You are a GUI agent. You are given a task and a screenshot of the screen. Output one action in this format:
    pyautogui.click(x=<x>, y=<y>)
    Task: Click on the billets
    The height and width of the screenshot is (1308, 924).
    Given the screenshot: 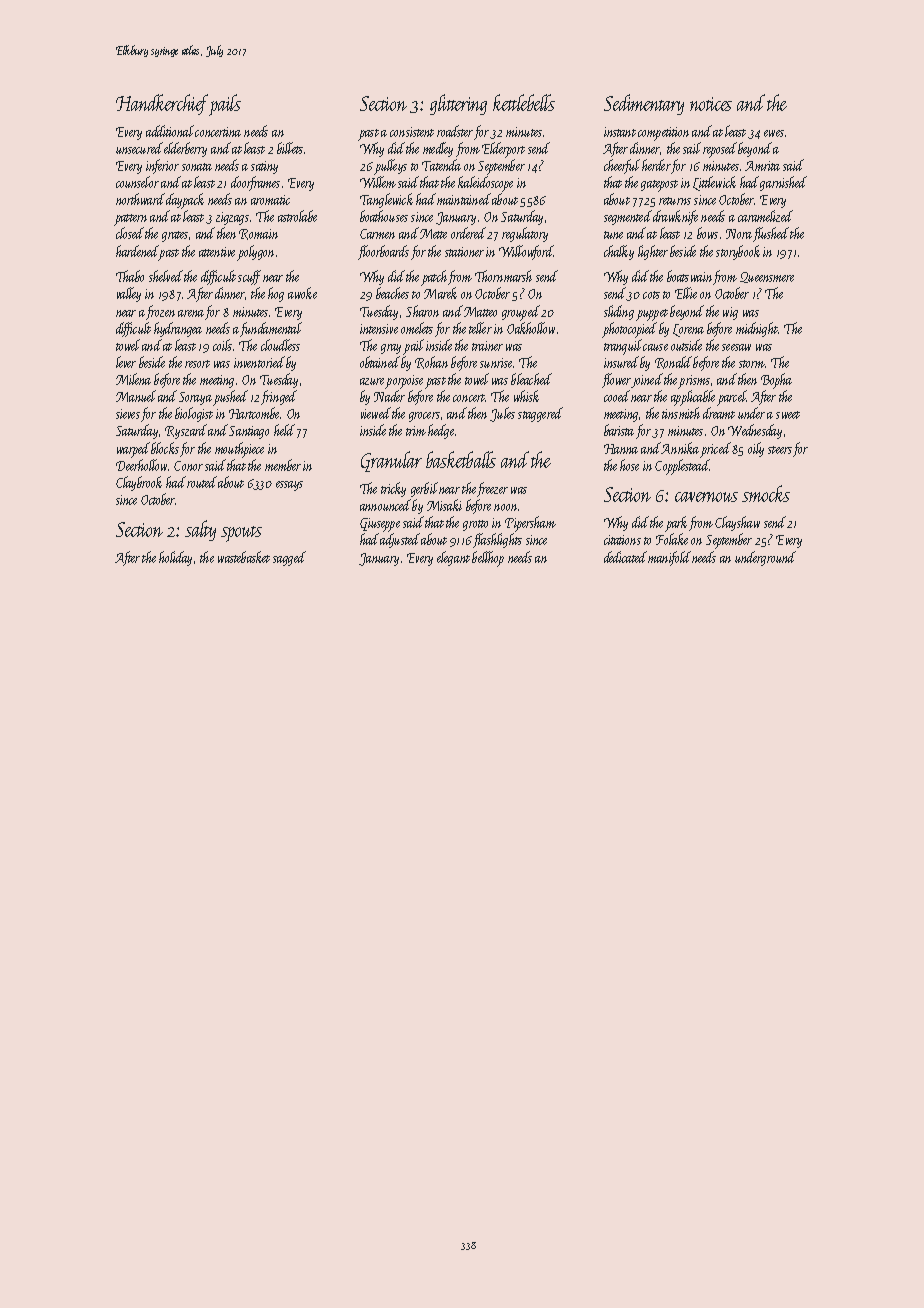 What is the action you would take?
    pyautogui.click(x=290, y=148)
